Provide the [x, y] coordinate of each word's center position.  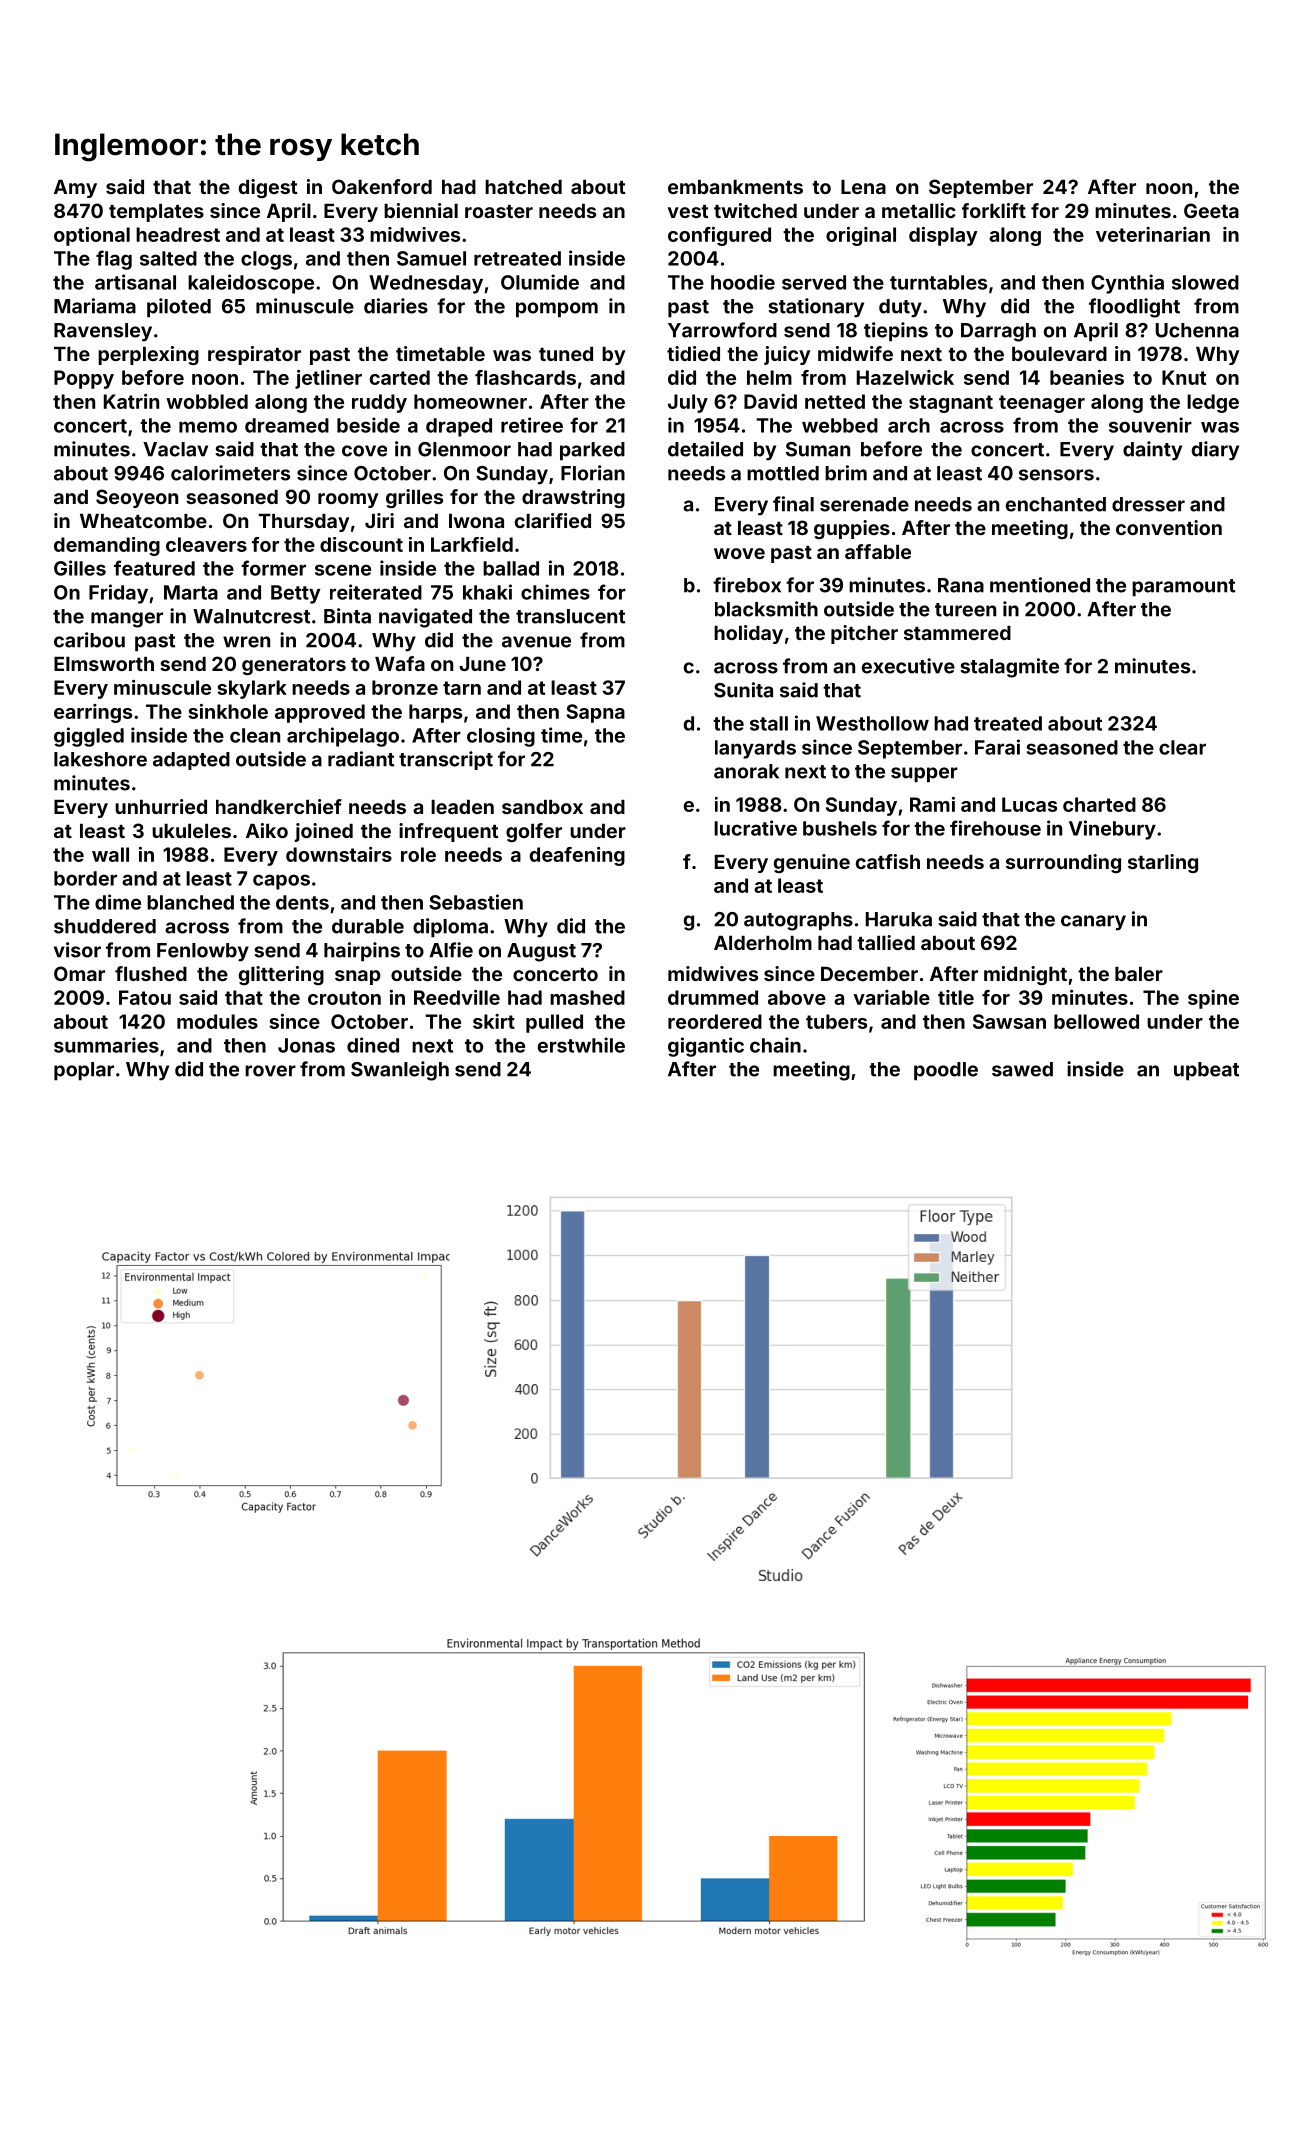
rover [270, 1071]
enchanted [1056, 504]
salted [168, 258]
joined [324, 832]
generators [294, 666]
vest [688, 211]
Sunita [743, 690]
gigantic [706, 1047]
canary [1093, 923]
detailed [705, 449]
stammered [957, 633]
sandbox [542, 807]
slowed [1205, 282]
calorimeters [230, 473]
